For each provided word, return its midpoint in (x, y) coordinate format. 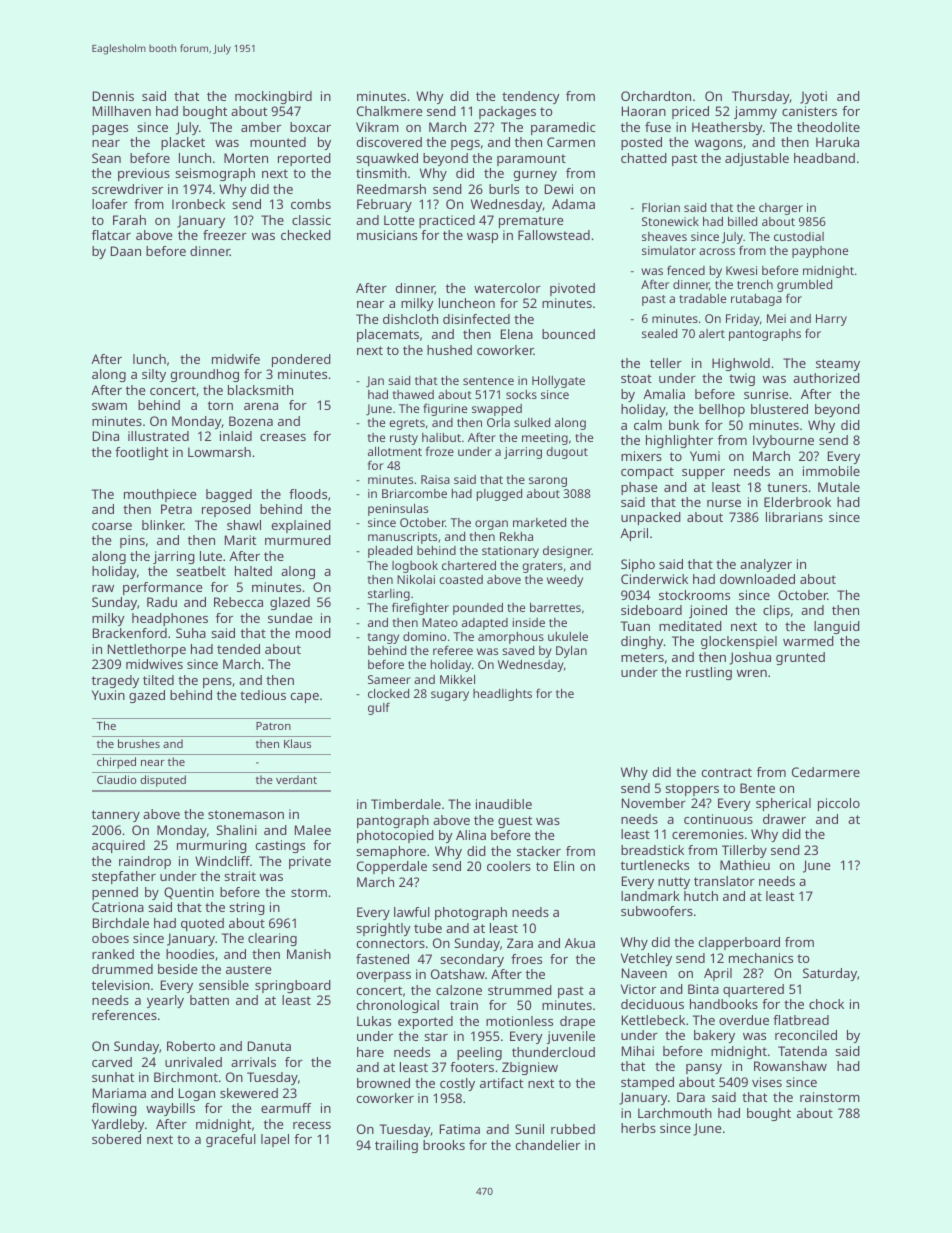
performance (162, 588)
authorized (826, 378)
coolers (509, 866)
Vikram (377, 127)
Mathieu (745, 865)
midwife (236, 359)
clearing (272, 939)
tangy (383, 638)
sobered (116, 1139)
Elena (517, 334)
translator (724, 881)
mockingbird (273, 97)
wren (752, 673)
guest (515, 822)
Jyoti (813, 97)
